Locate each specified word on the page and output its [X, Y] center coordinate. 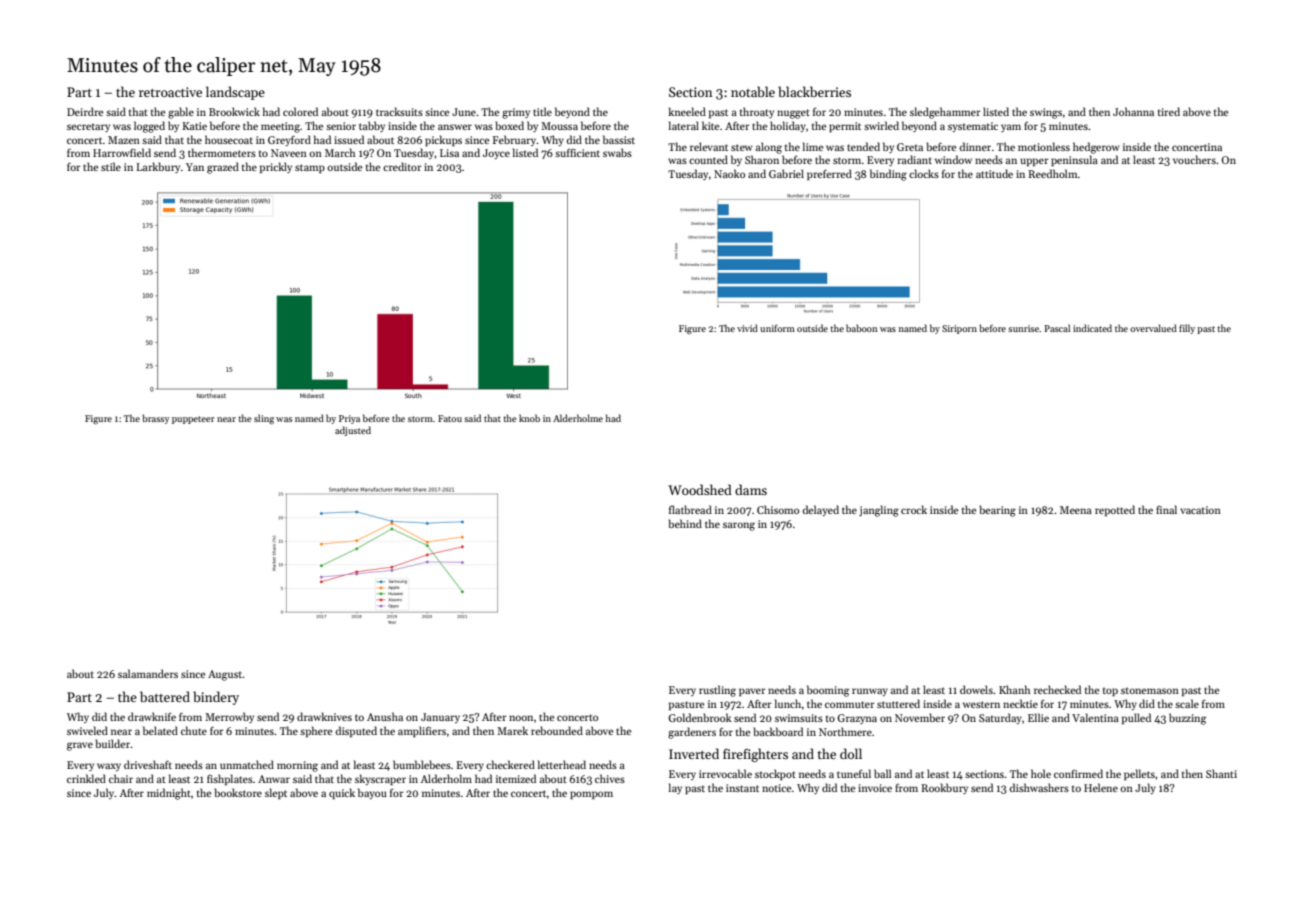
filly [1187, 329]
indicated [1092, 328]
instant [742, 788]
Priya [349, 419]
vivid [747, 328]
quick [342, 793]
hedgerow [1096, 148]
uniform [777, 328]
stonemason [1150, 691]
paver [752, 692]
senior [341, 126]
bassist [619, 139]
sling [264, 419]
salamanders [148, 673]
